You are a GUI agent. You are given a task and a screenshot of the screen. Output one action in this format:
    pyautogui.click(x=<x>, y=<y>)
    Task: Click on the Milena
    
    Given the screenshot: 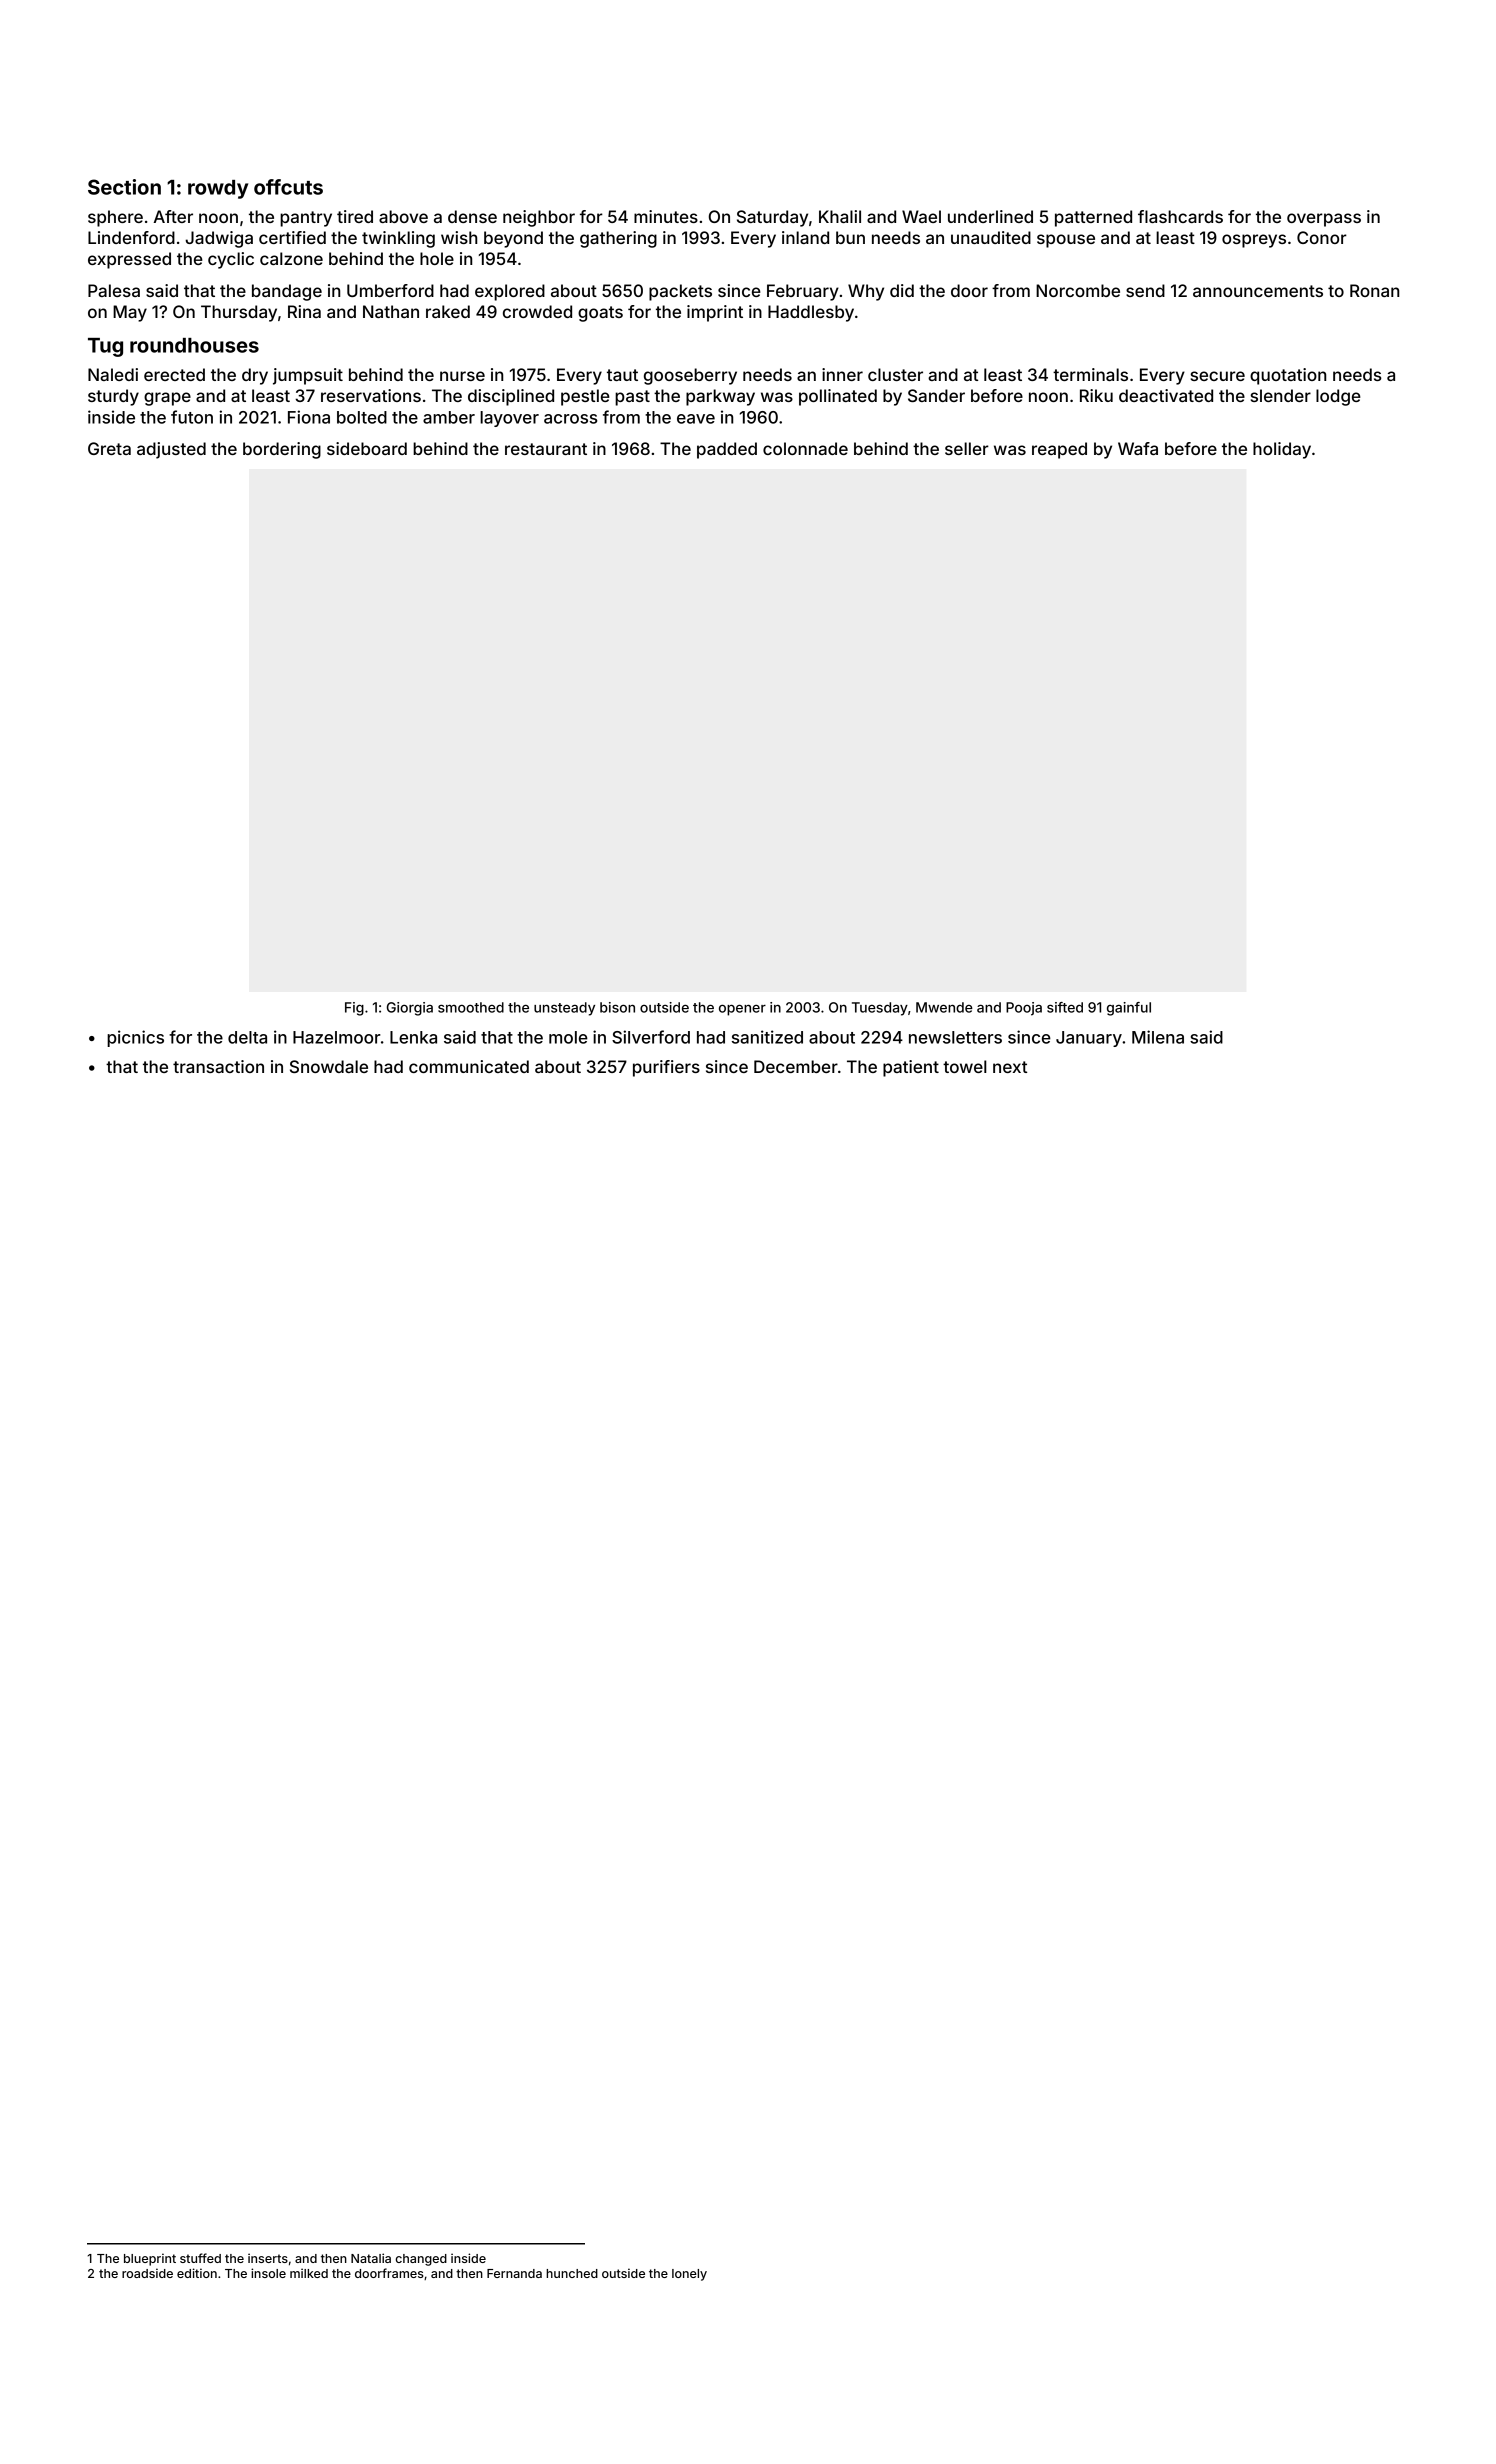 What is the action you would take?
    pyautogui.click(x=1158, y=1037)
